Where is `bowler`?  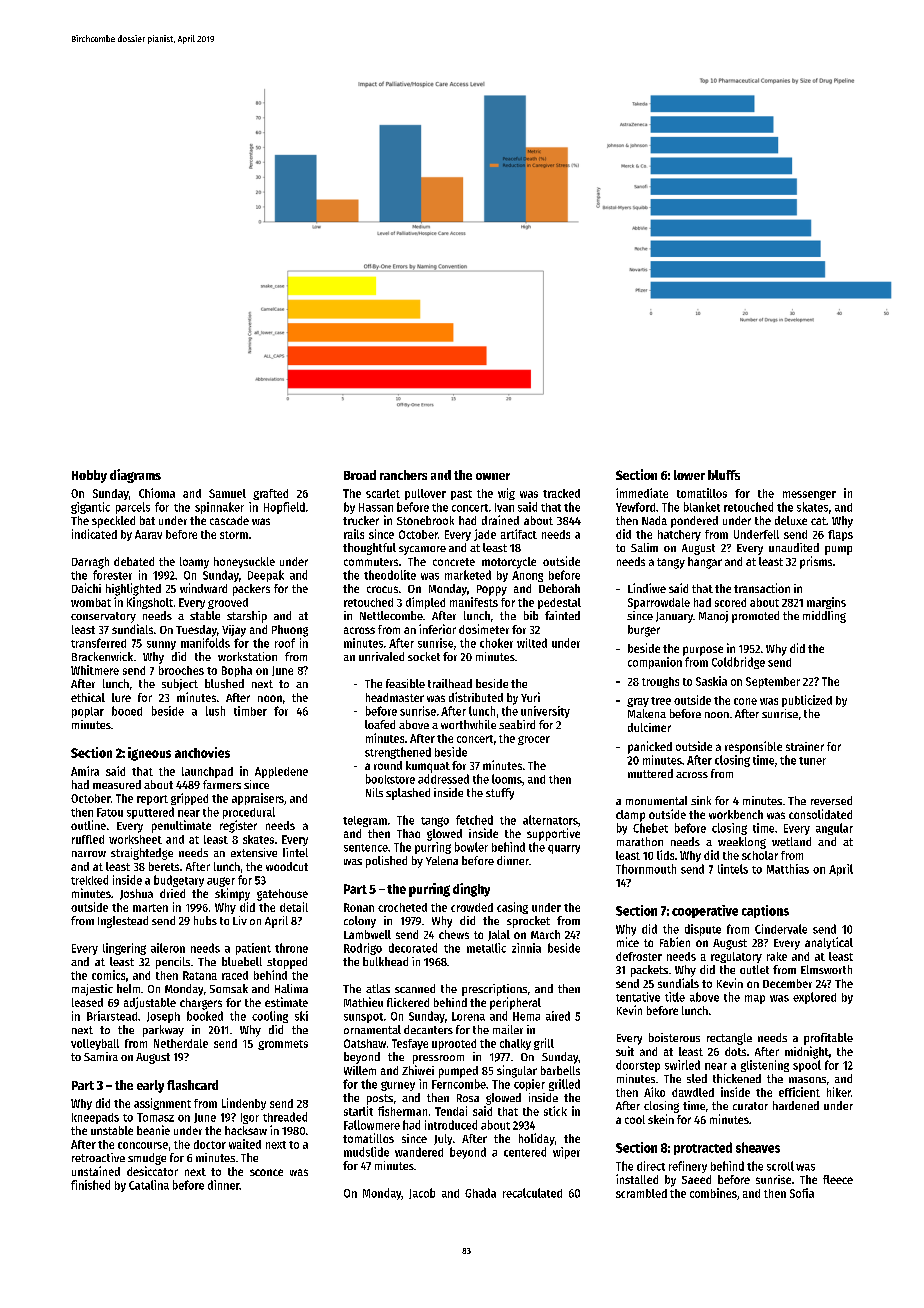
bowler is located at coordinates (471, 847).
